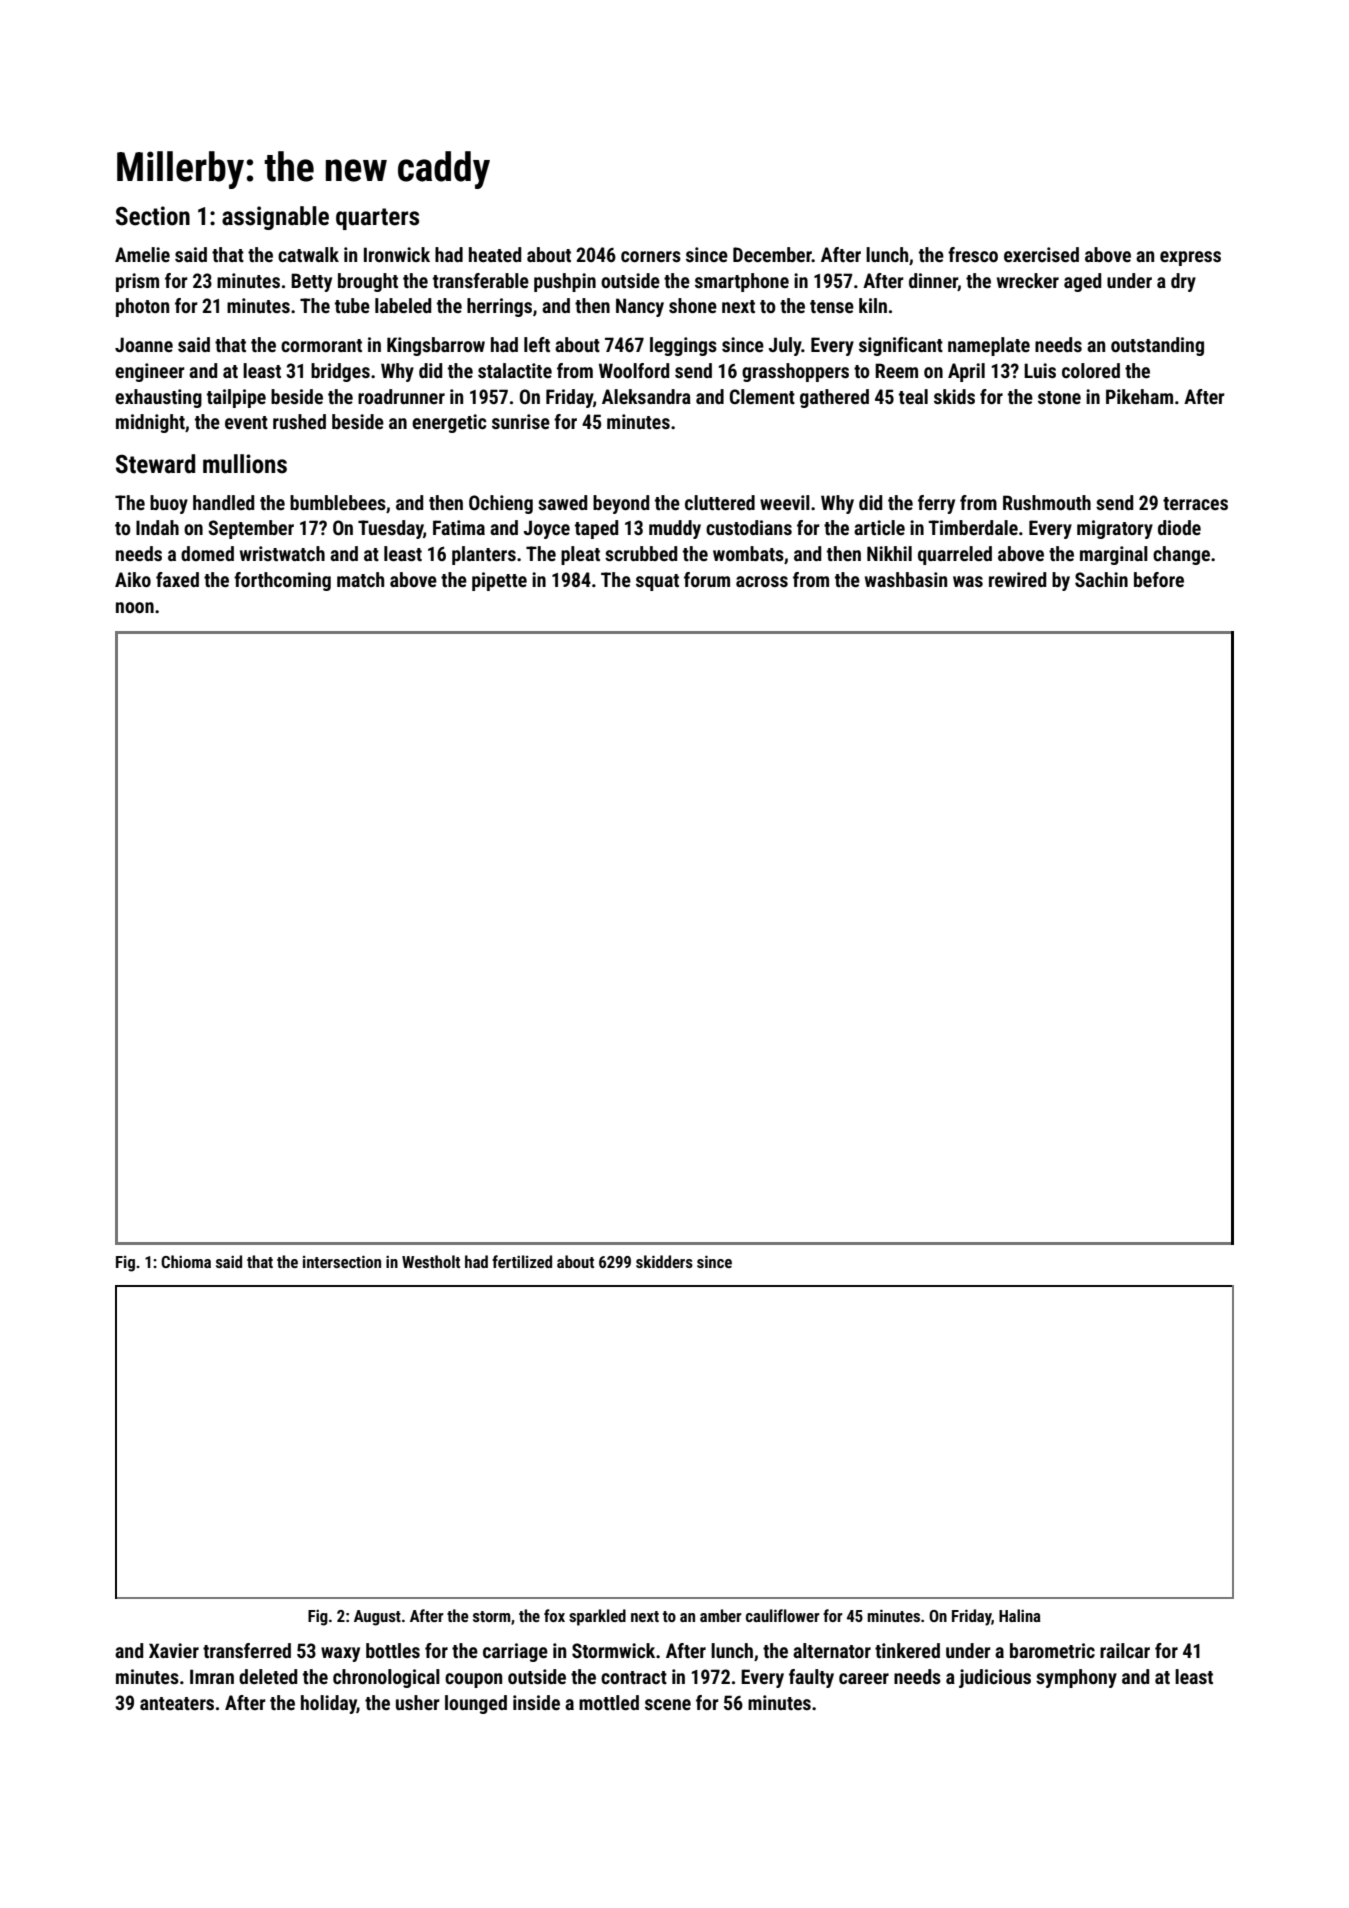  Describe the element at coordinates (1052, 1650) in the page. I see `barometric` at that location.
